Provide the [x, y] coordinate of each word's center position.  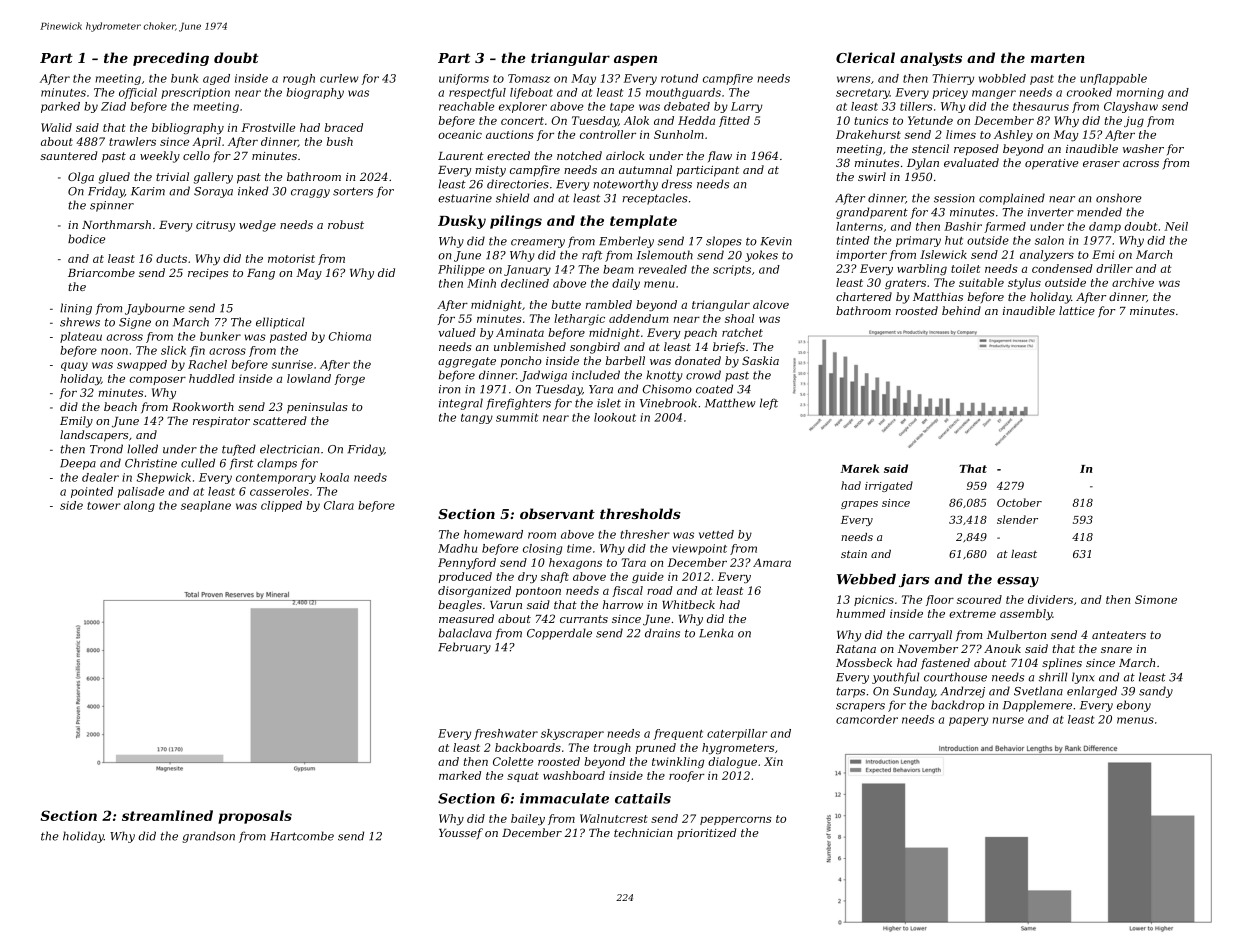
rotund [679, 78]
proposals [255, 817]
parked [60, 107]
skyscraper [572, 734]
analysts [931, 59]
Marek [859, 468]
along [139, 506]
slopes [724, 242]
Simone [1156, 599]
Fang [261, 274]
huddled [212, 378]
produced [465, 577]
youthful [895, 678]
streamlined [167, 815]
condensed [1062, 268]
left [769, 404]
